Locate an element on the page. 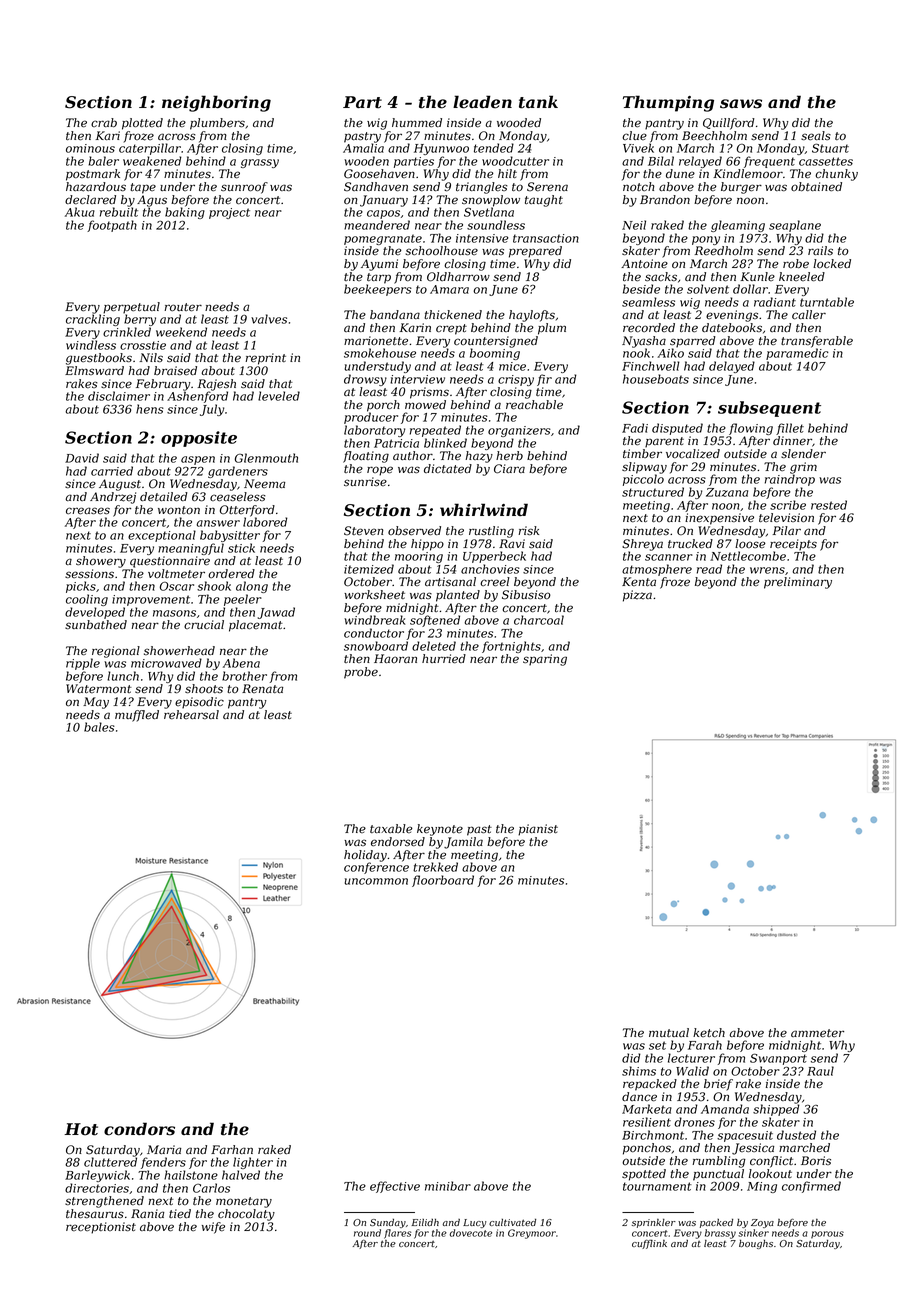  Thumping is located at coordinates (668, 103).
